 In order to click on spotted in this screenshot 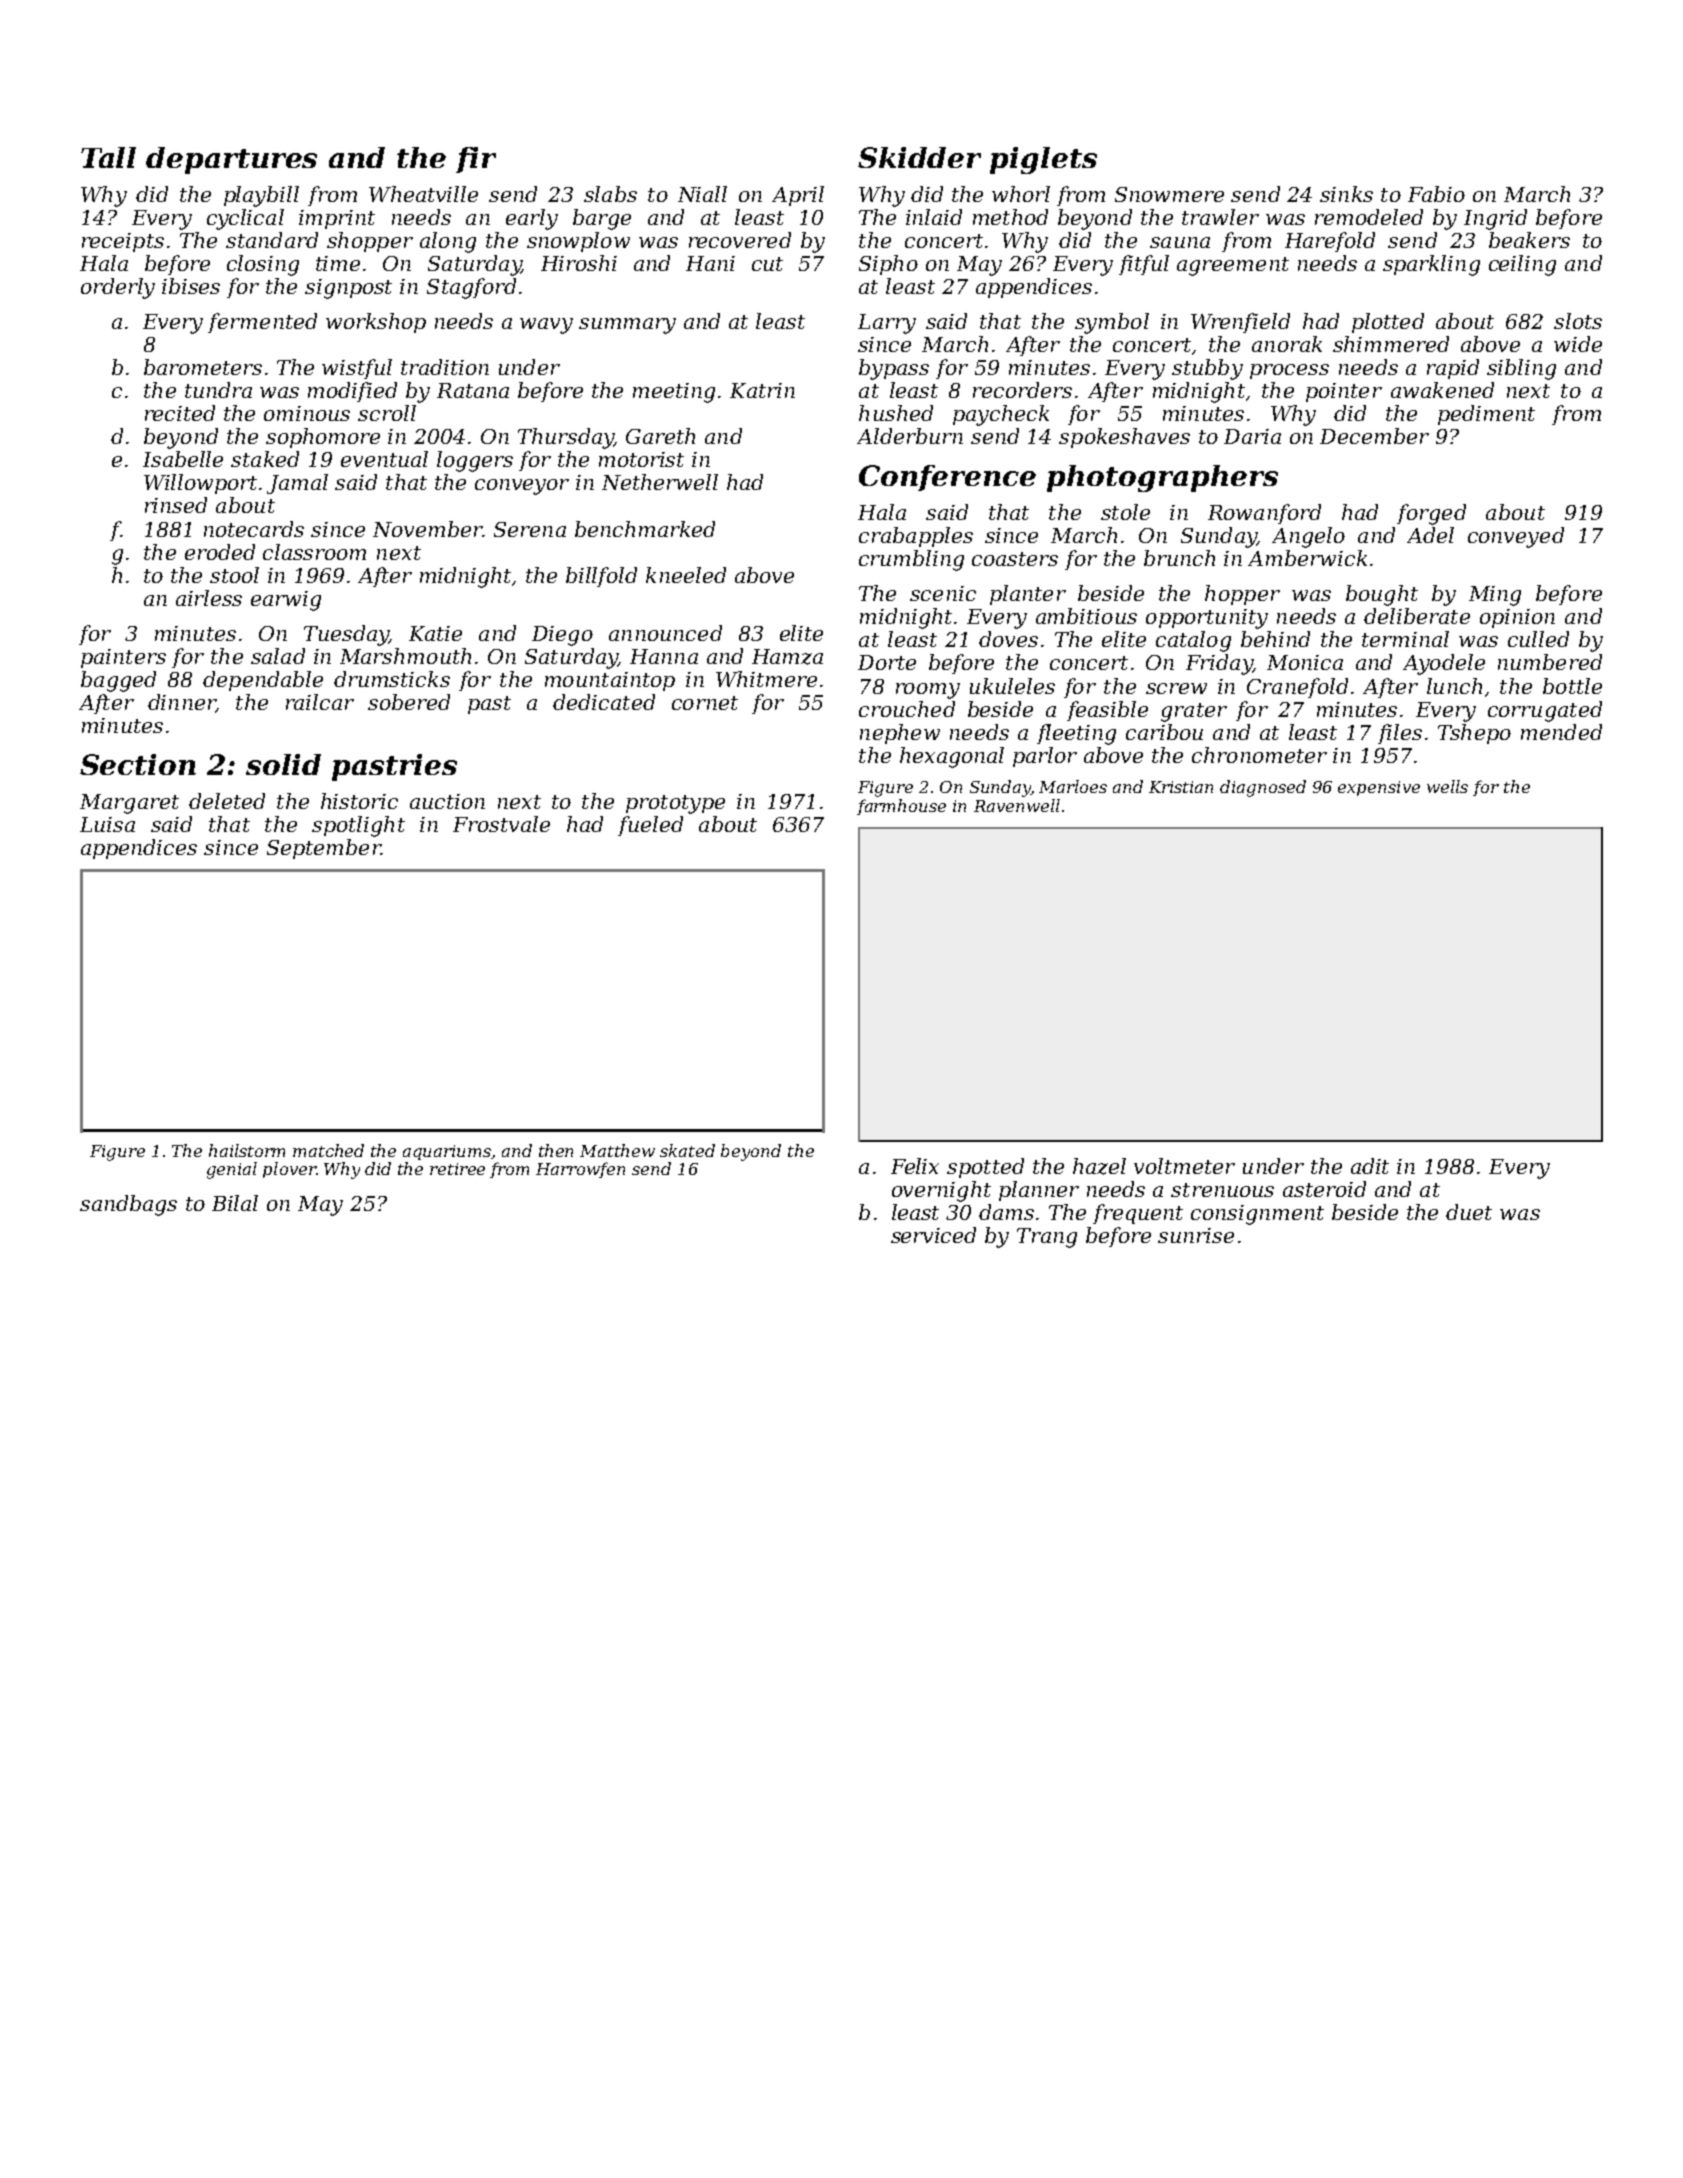, I will do `click(985, 1168)`.
